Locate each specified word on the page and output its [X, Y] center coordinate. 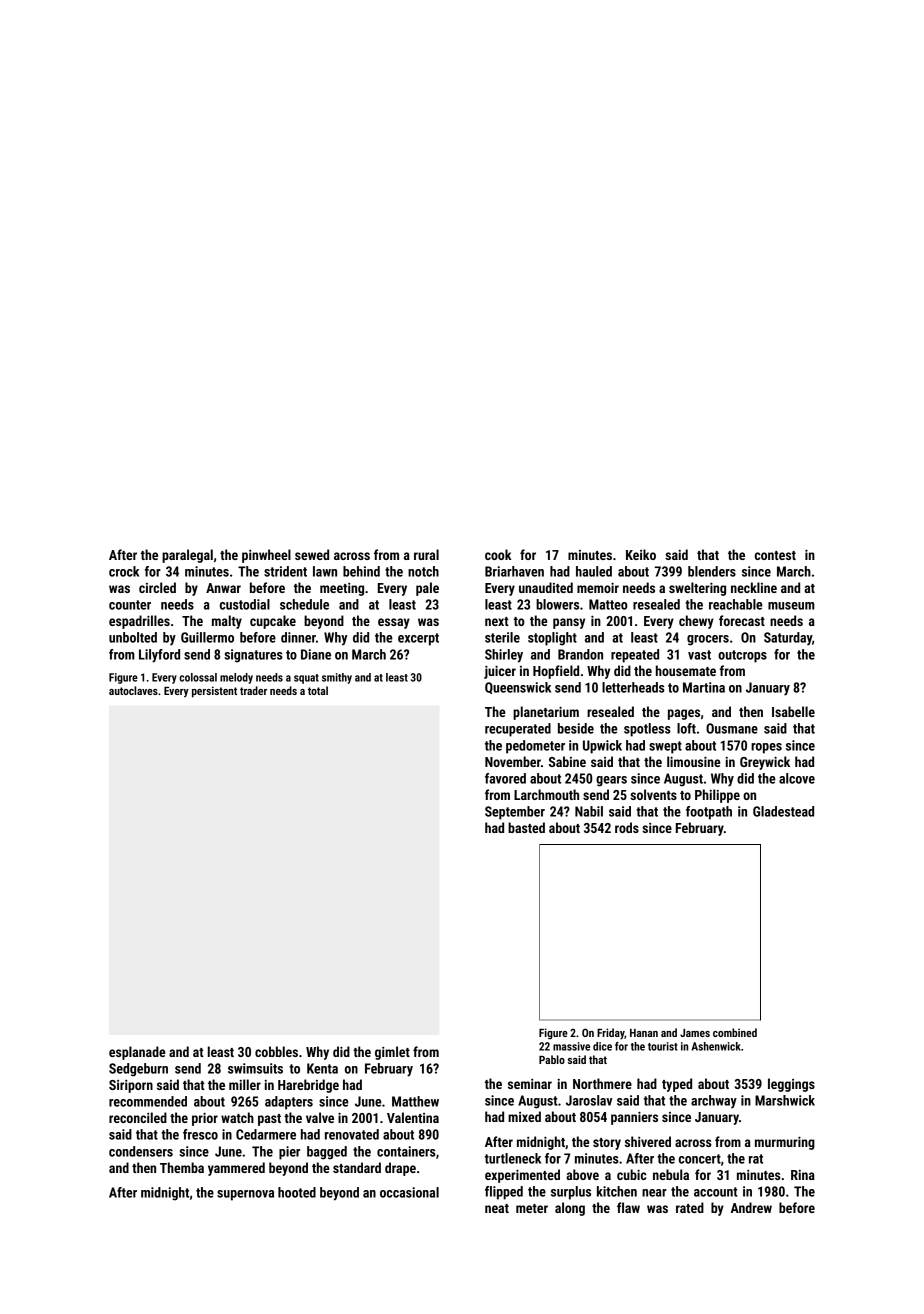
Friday [611, 1034]
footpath [709, 813]
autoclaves [133, 690]
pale [427, 589]
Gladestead [783, 811]
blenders [712, 571]
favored [505, 778]
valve [320, 1117]
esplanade [137, 1053]
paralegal [187, 556]
